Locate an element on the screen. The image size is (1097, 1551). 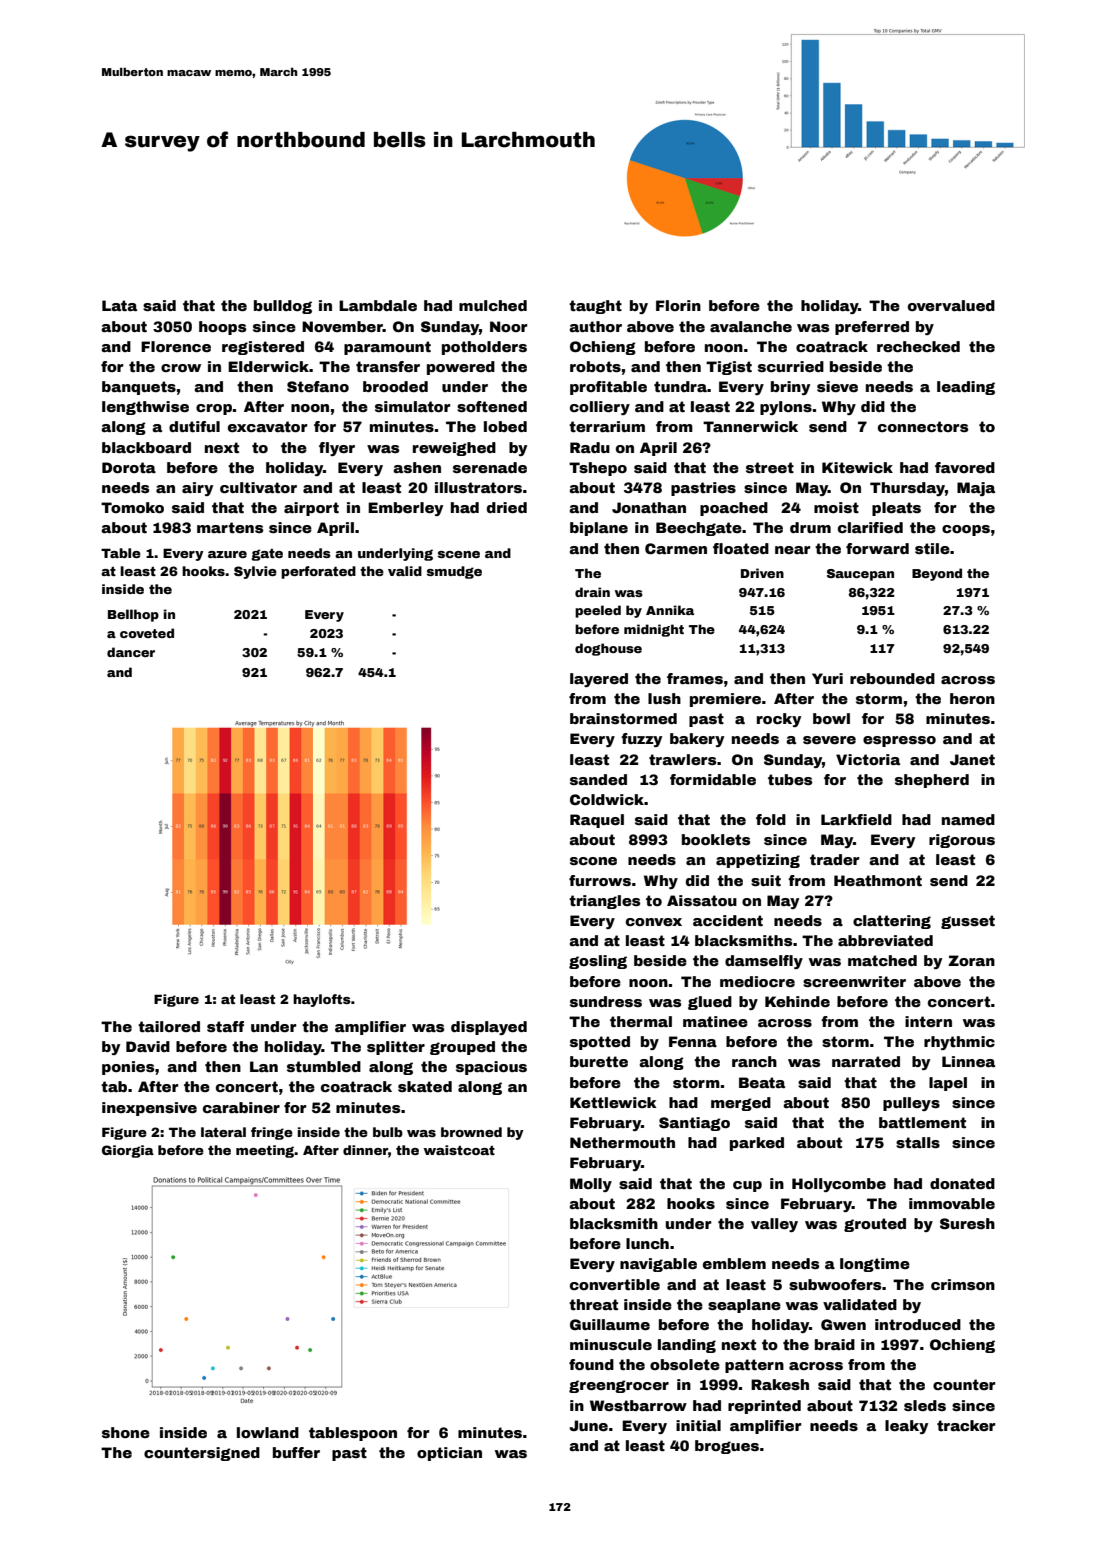
Florin is located at coordinates (678, 305).
